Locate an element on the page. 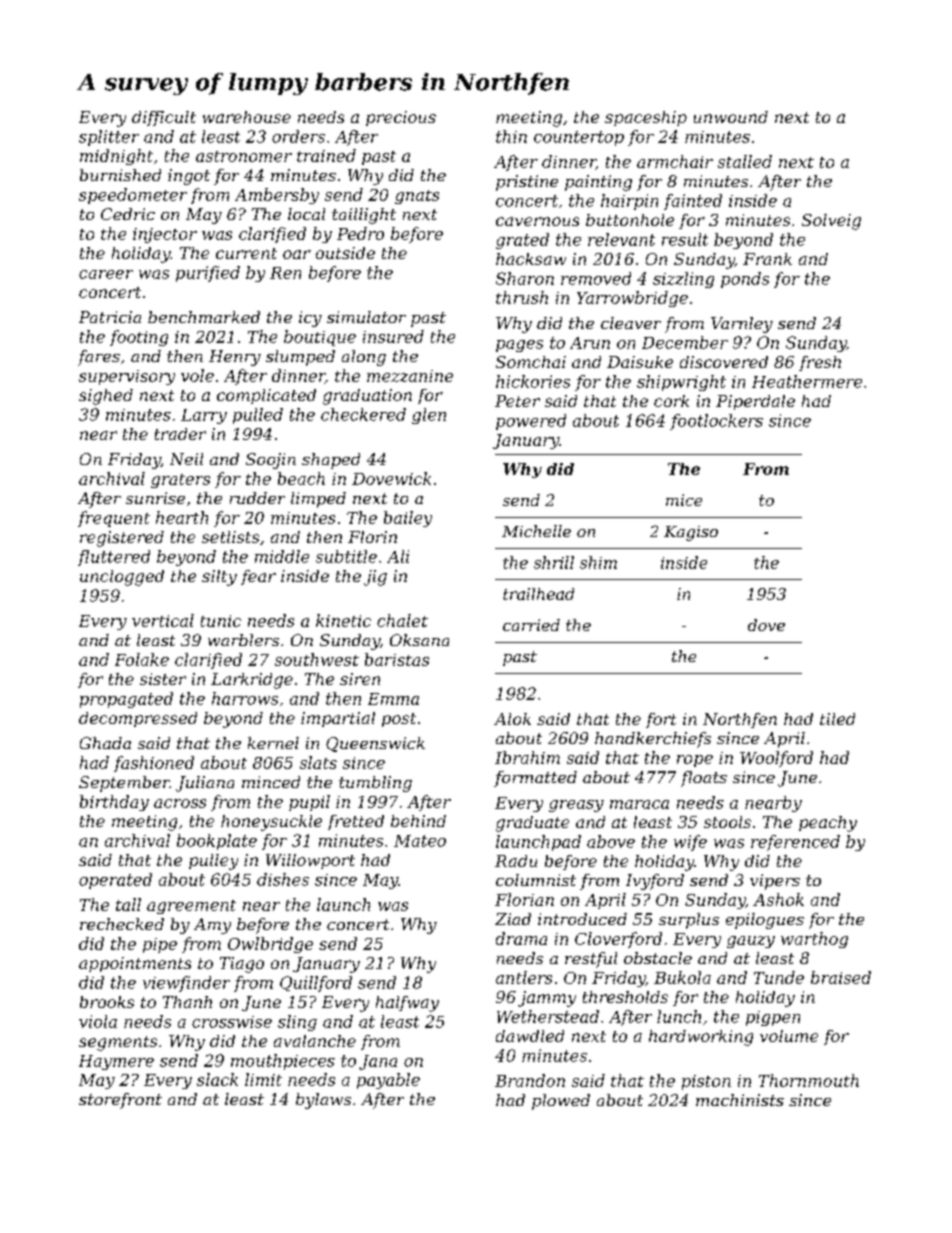 This document has height=1233, width=952. Frank is located at coordinates (767, 259).
